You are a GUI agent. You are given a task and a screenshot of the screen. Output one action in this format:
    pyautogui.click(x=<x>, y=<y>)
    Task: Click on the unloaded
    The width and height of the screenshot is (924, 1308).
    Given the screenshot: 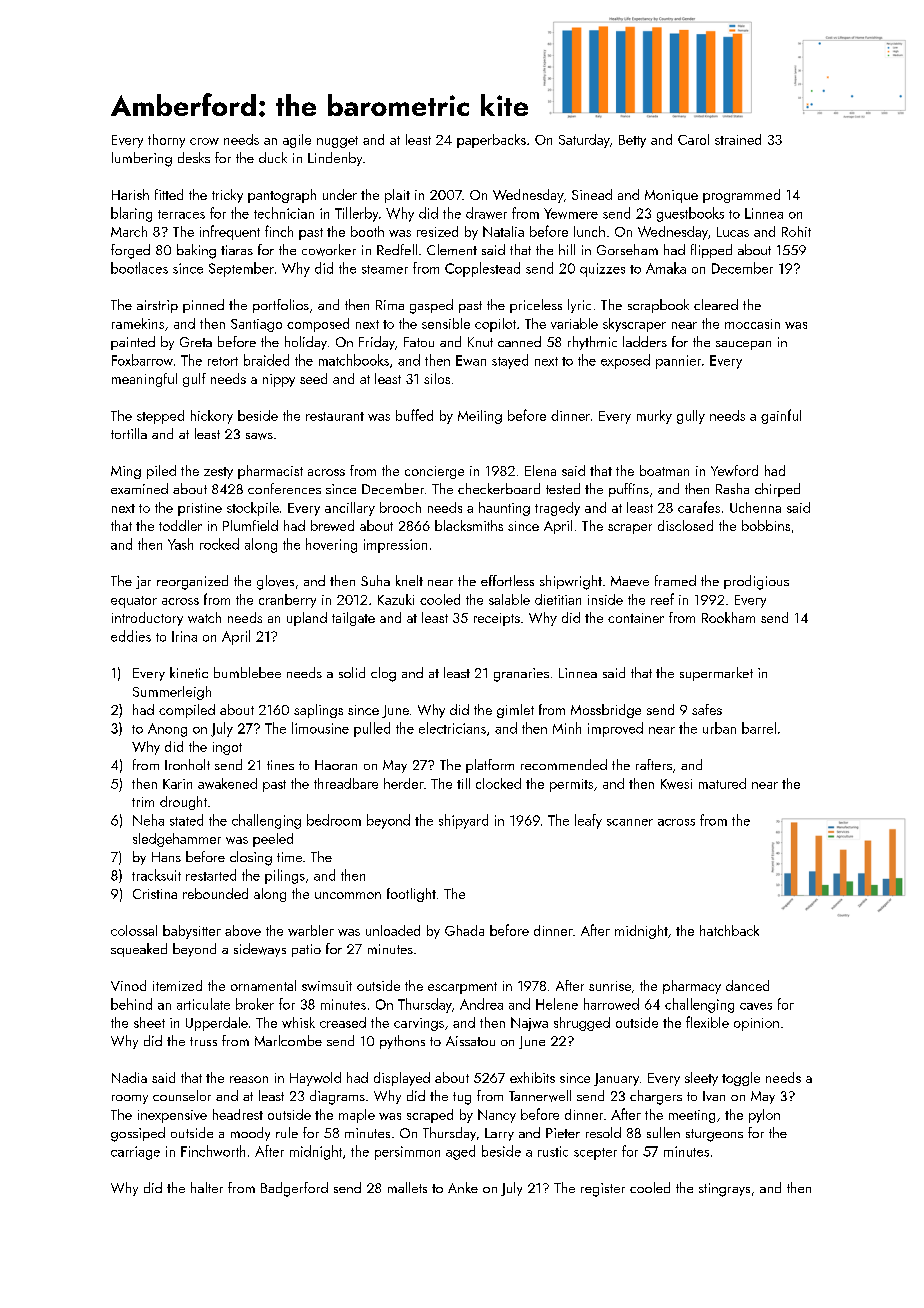 What is the action you would take?
    pyautogui.click(x=393, y=930)
